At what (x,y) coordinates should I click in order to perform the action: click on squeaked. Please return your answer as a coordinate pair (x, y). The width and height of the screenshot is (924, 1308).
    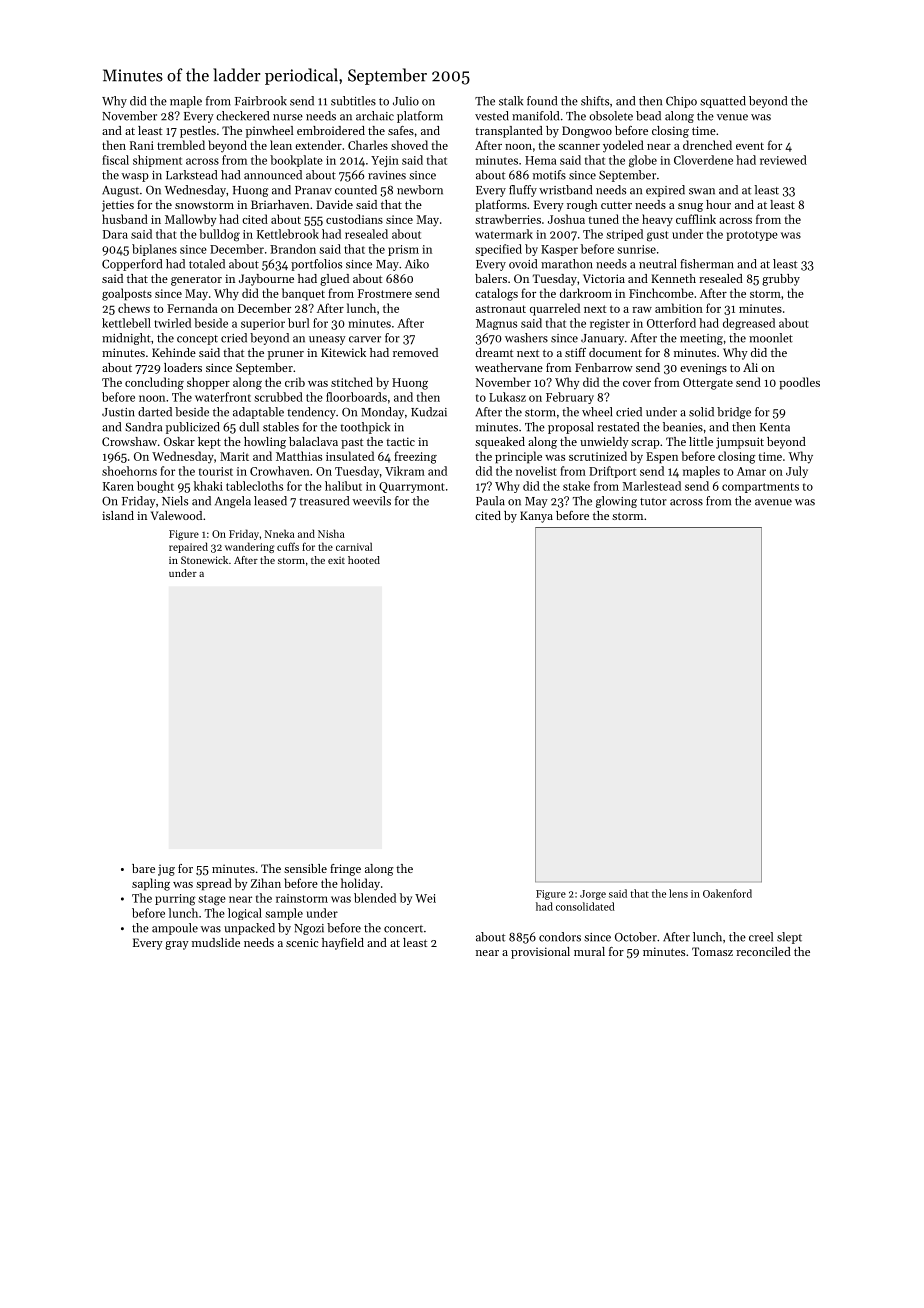
    Looking at the image, I should click on (500, 443).
